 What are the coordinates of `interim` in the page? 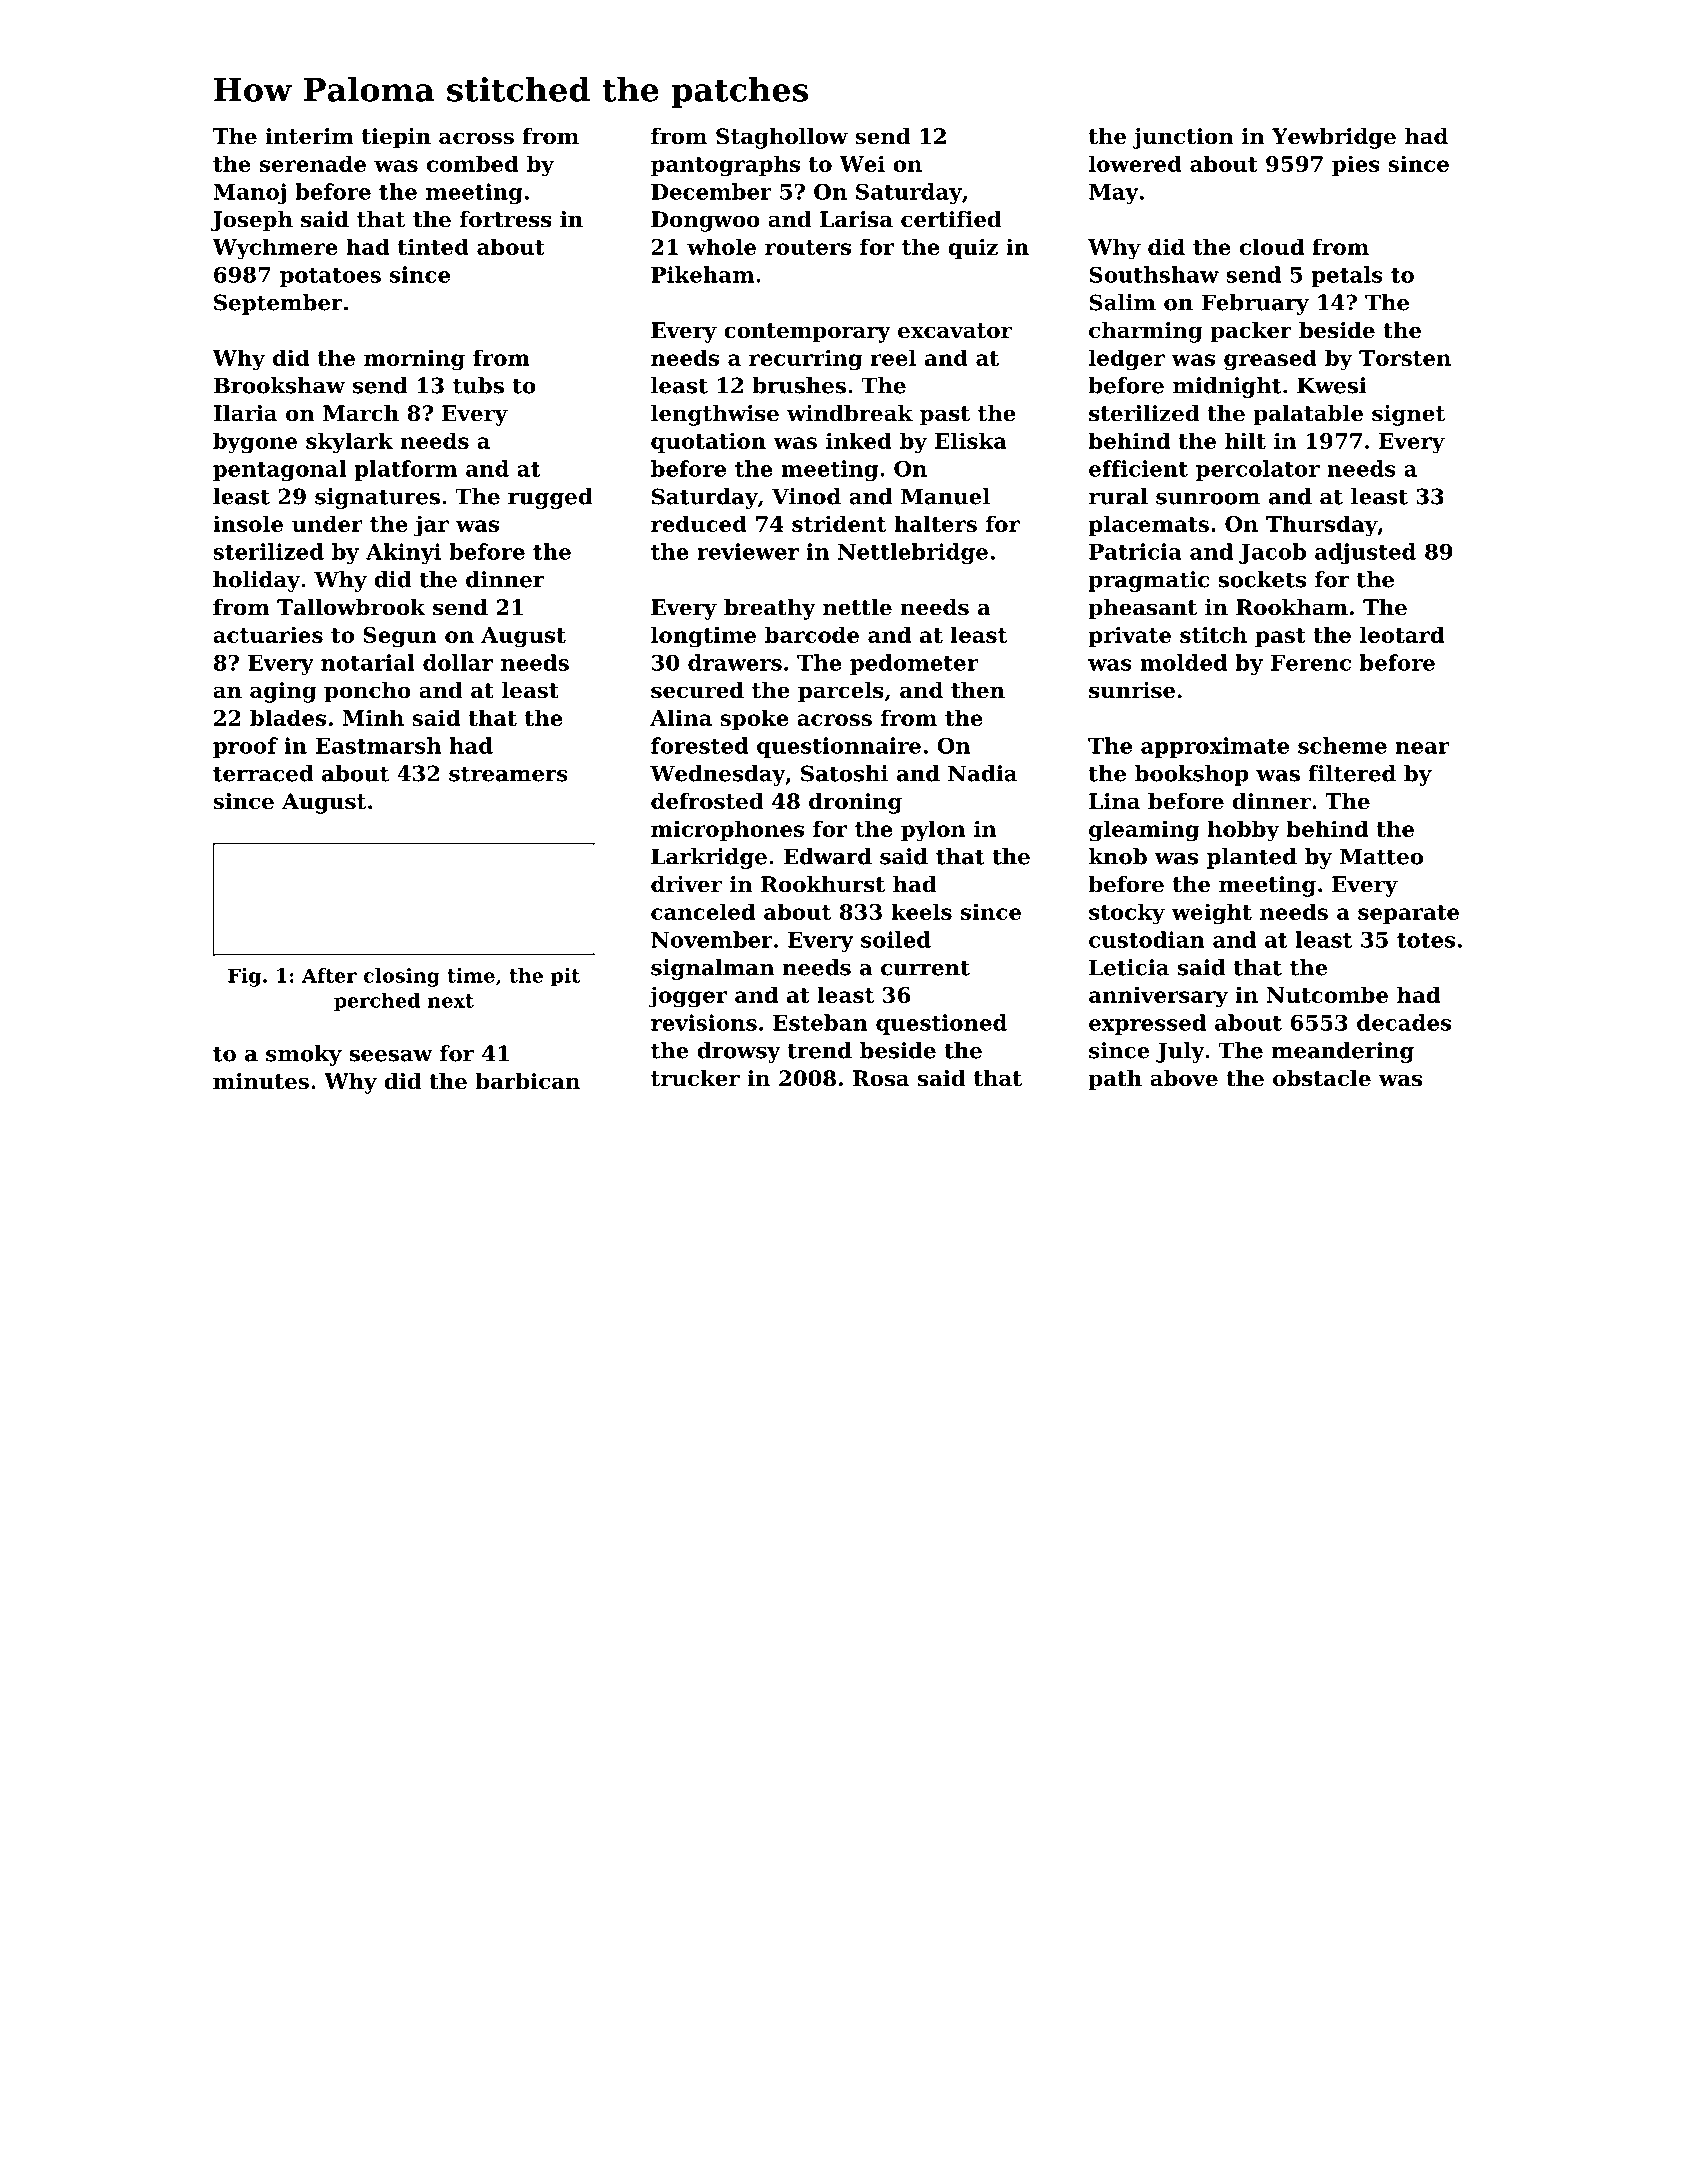 It's located at (309, 136).
